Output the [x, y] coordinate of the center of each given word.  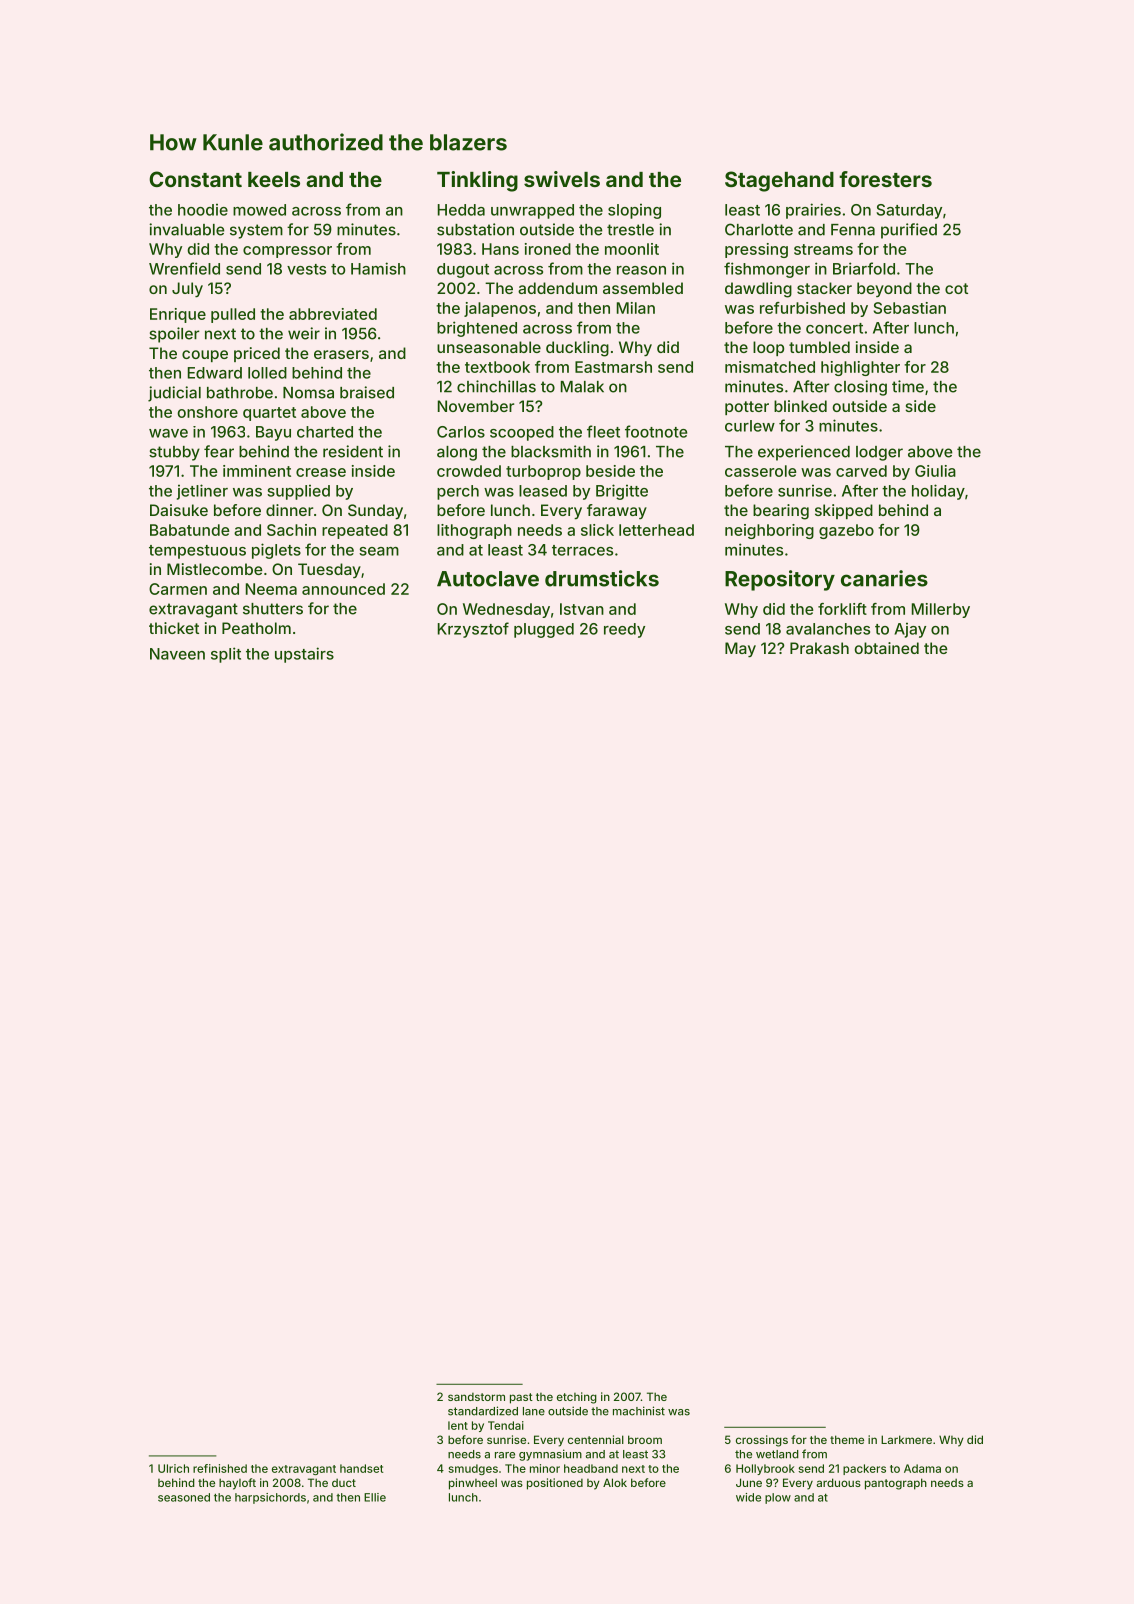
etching [577, 1398]
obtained [886, 648]
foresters [885, 179]
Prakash [819, 648]
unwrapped [532, 211]
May [740, 649]
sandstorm [476, 1397]
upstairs [304, 655]
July [187, 289]
